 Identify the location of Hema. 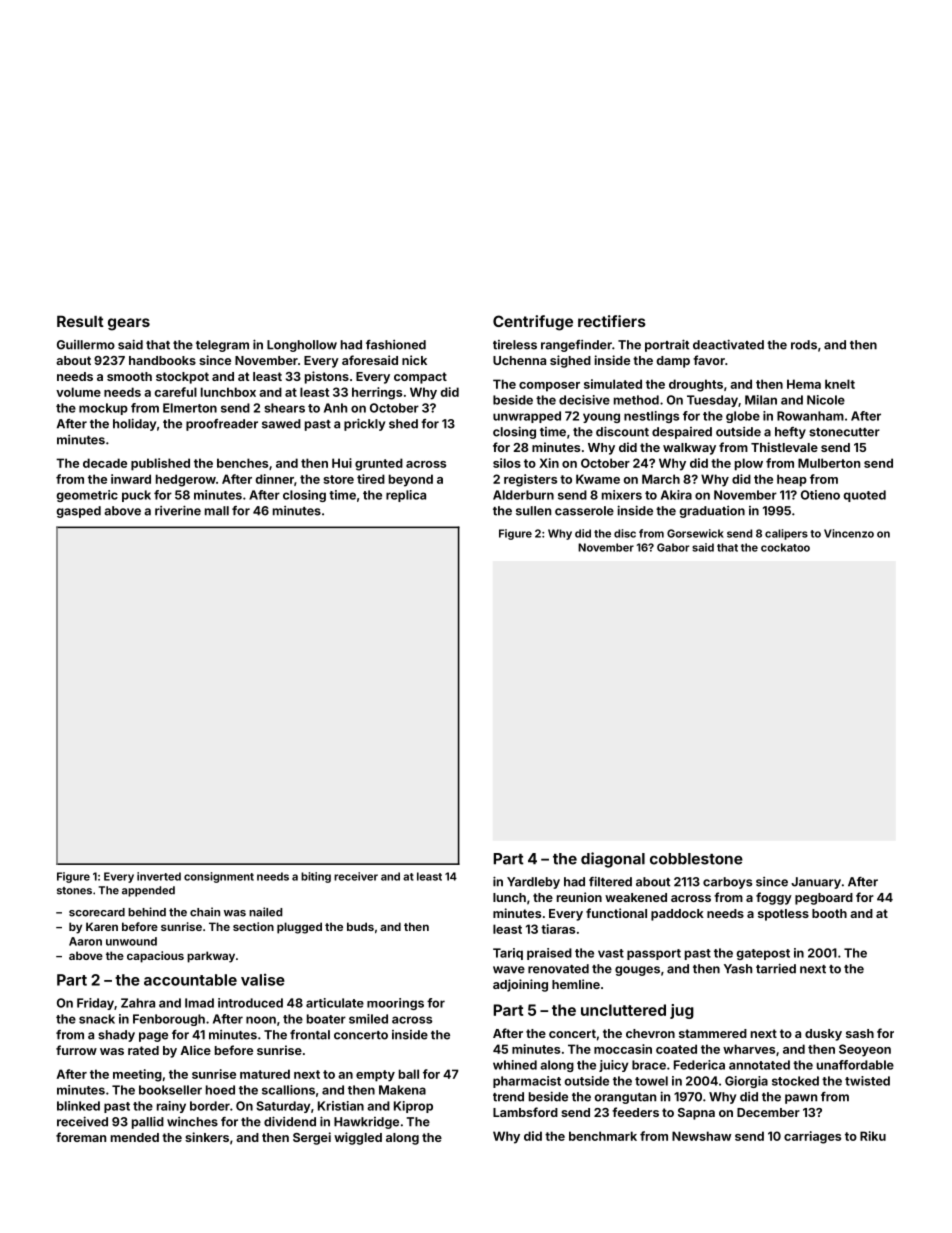
(804, 384).
